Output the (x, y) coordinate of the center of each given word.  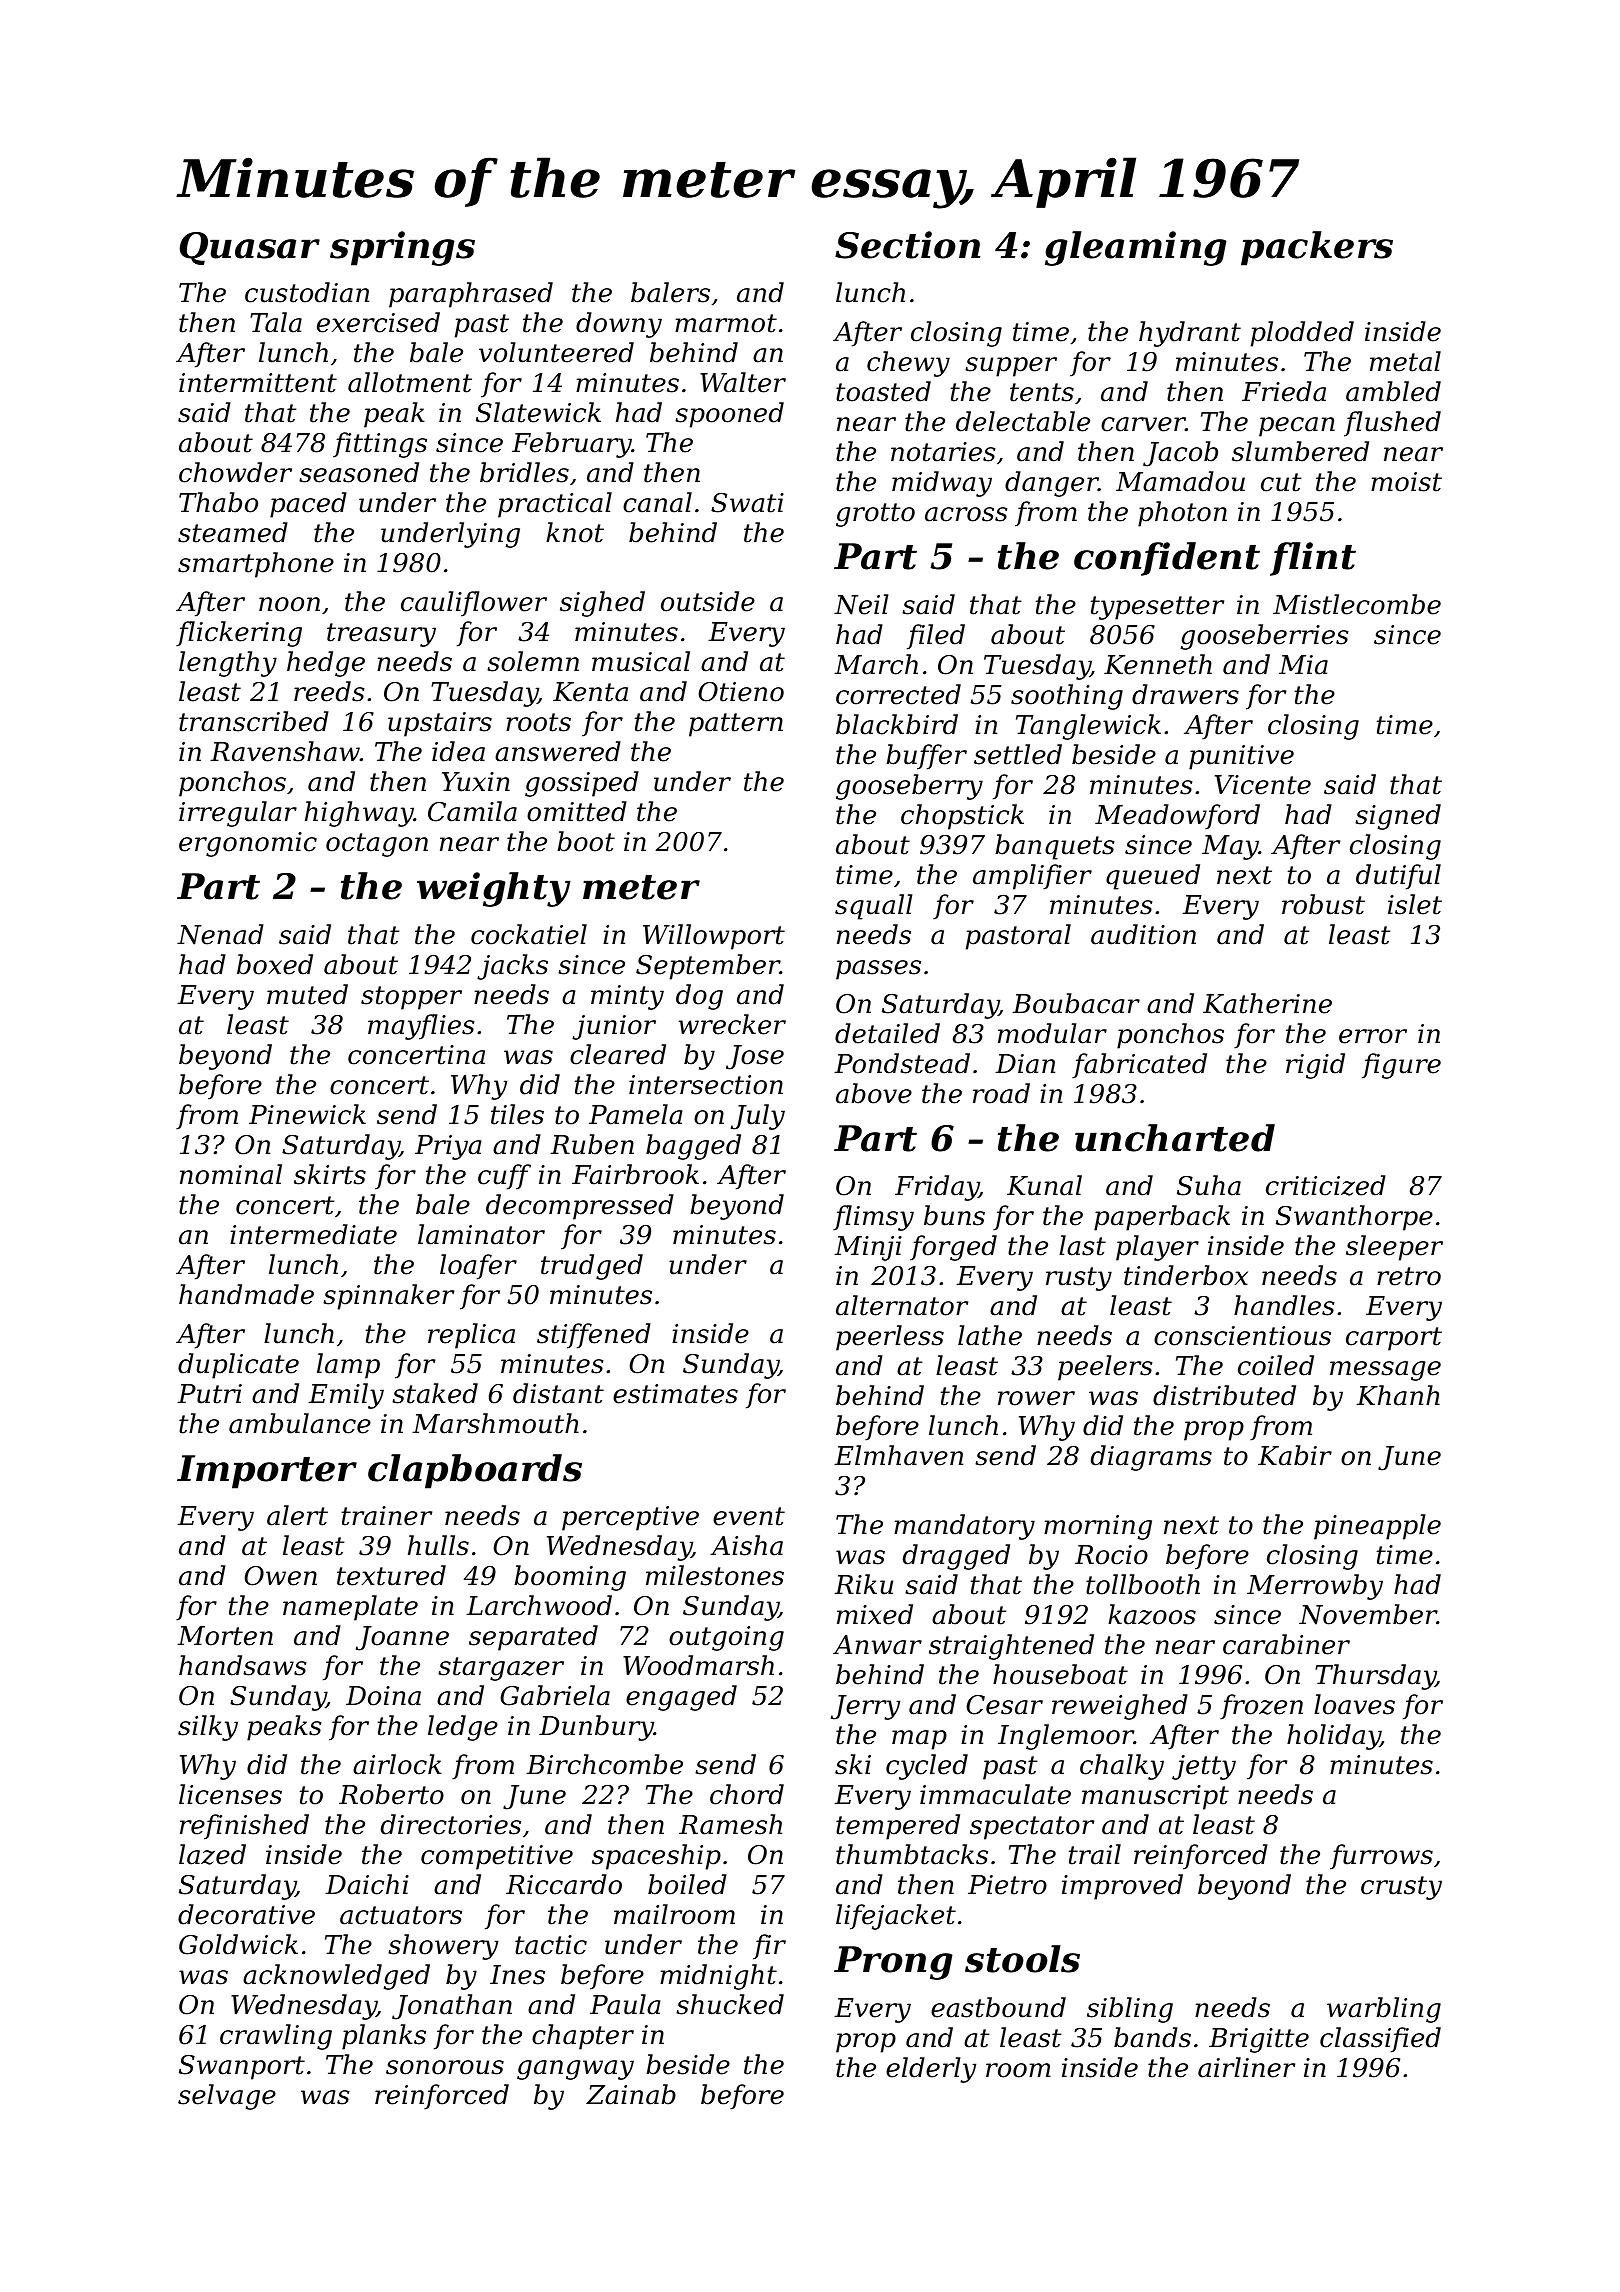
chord (747, 1794)
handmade (246, 1294)
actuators (401, 1915)
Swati (747, 503)
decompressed (580, 1207)
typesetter (1157, 608)
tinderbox (1186, 1275)
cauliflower (474, 604)
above (874, 1093)
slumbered (1300, 451)
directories (451, 1824)
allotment (410, 382)
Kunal (1044, 1185)
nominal (231, 1174)
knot (575, 532)
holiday (1333, 1737)
